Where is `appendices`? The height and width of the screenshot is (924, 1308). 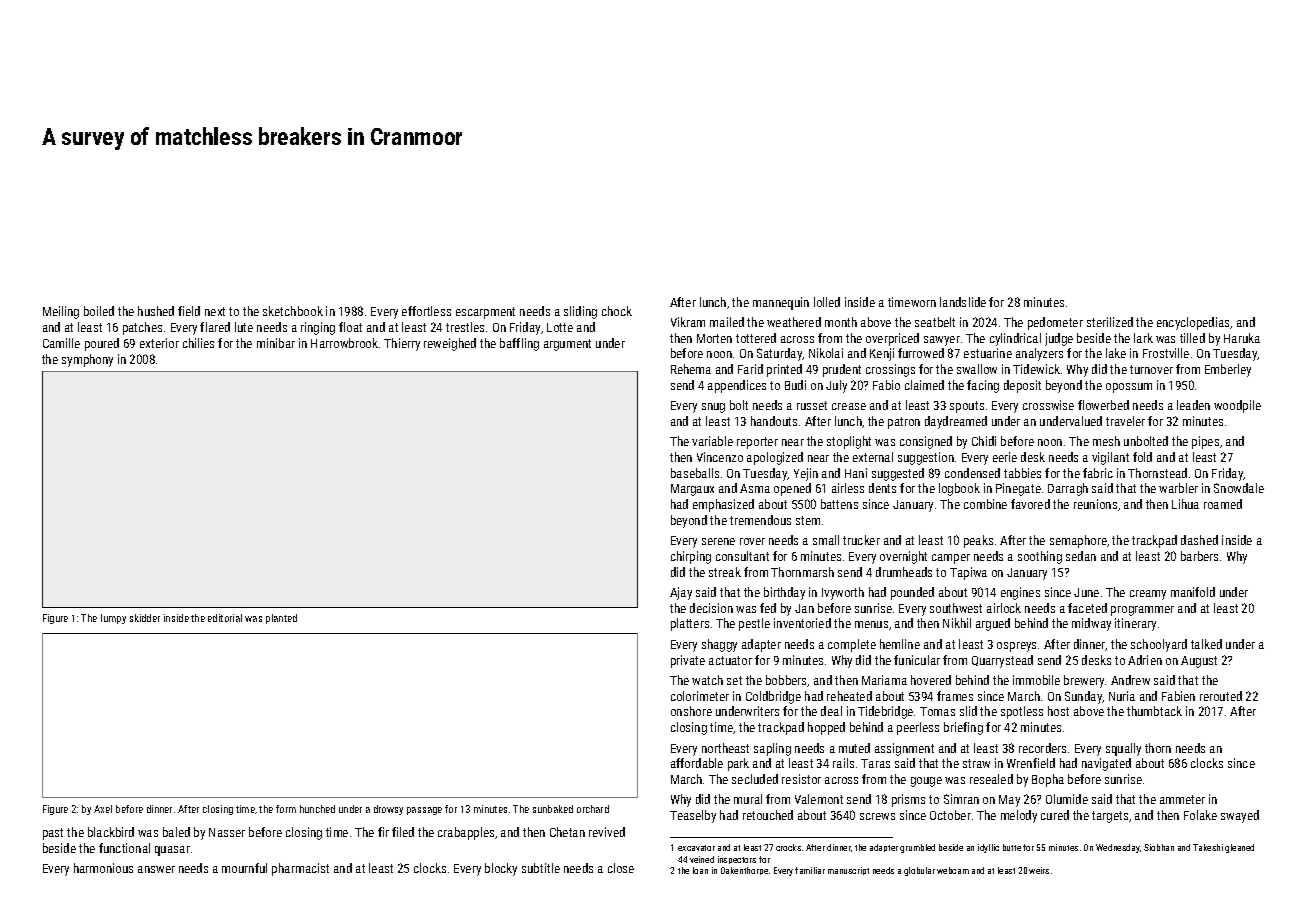 appendices is located at coordinates (737, 386).
